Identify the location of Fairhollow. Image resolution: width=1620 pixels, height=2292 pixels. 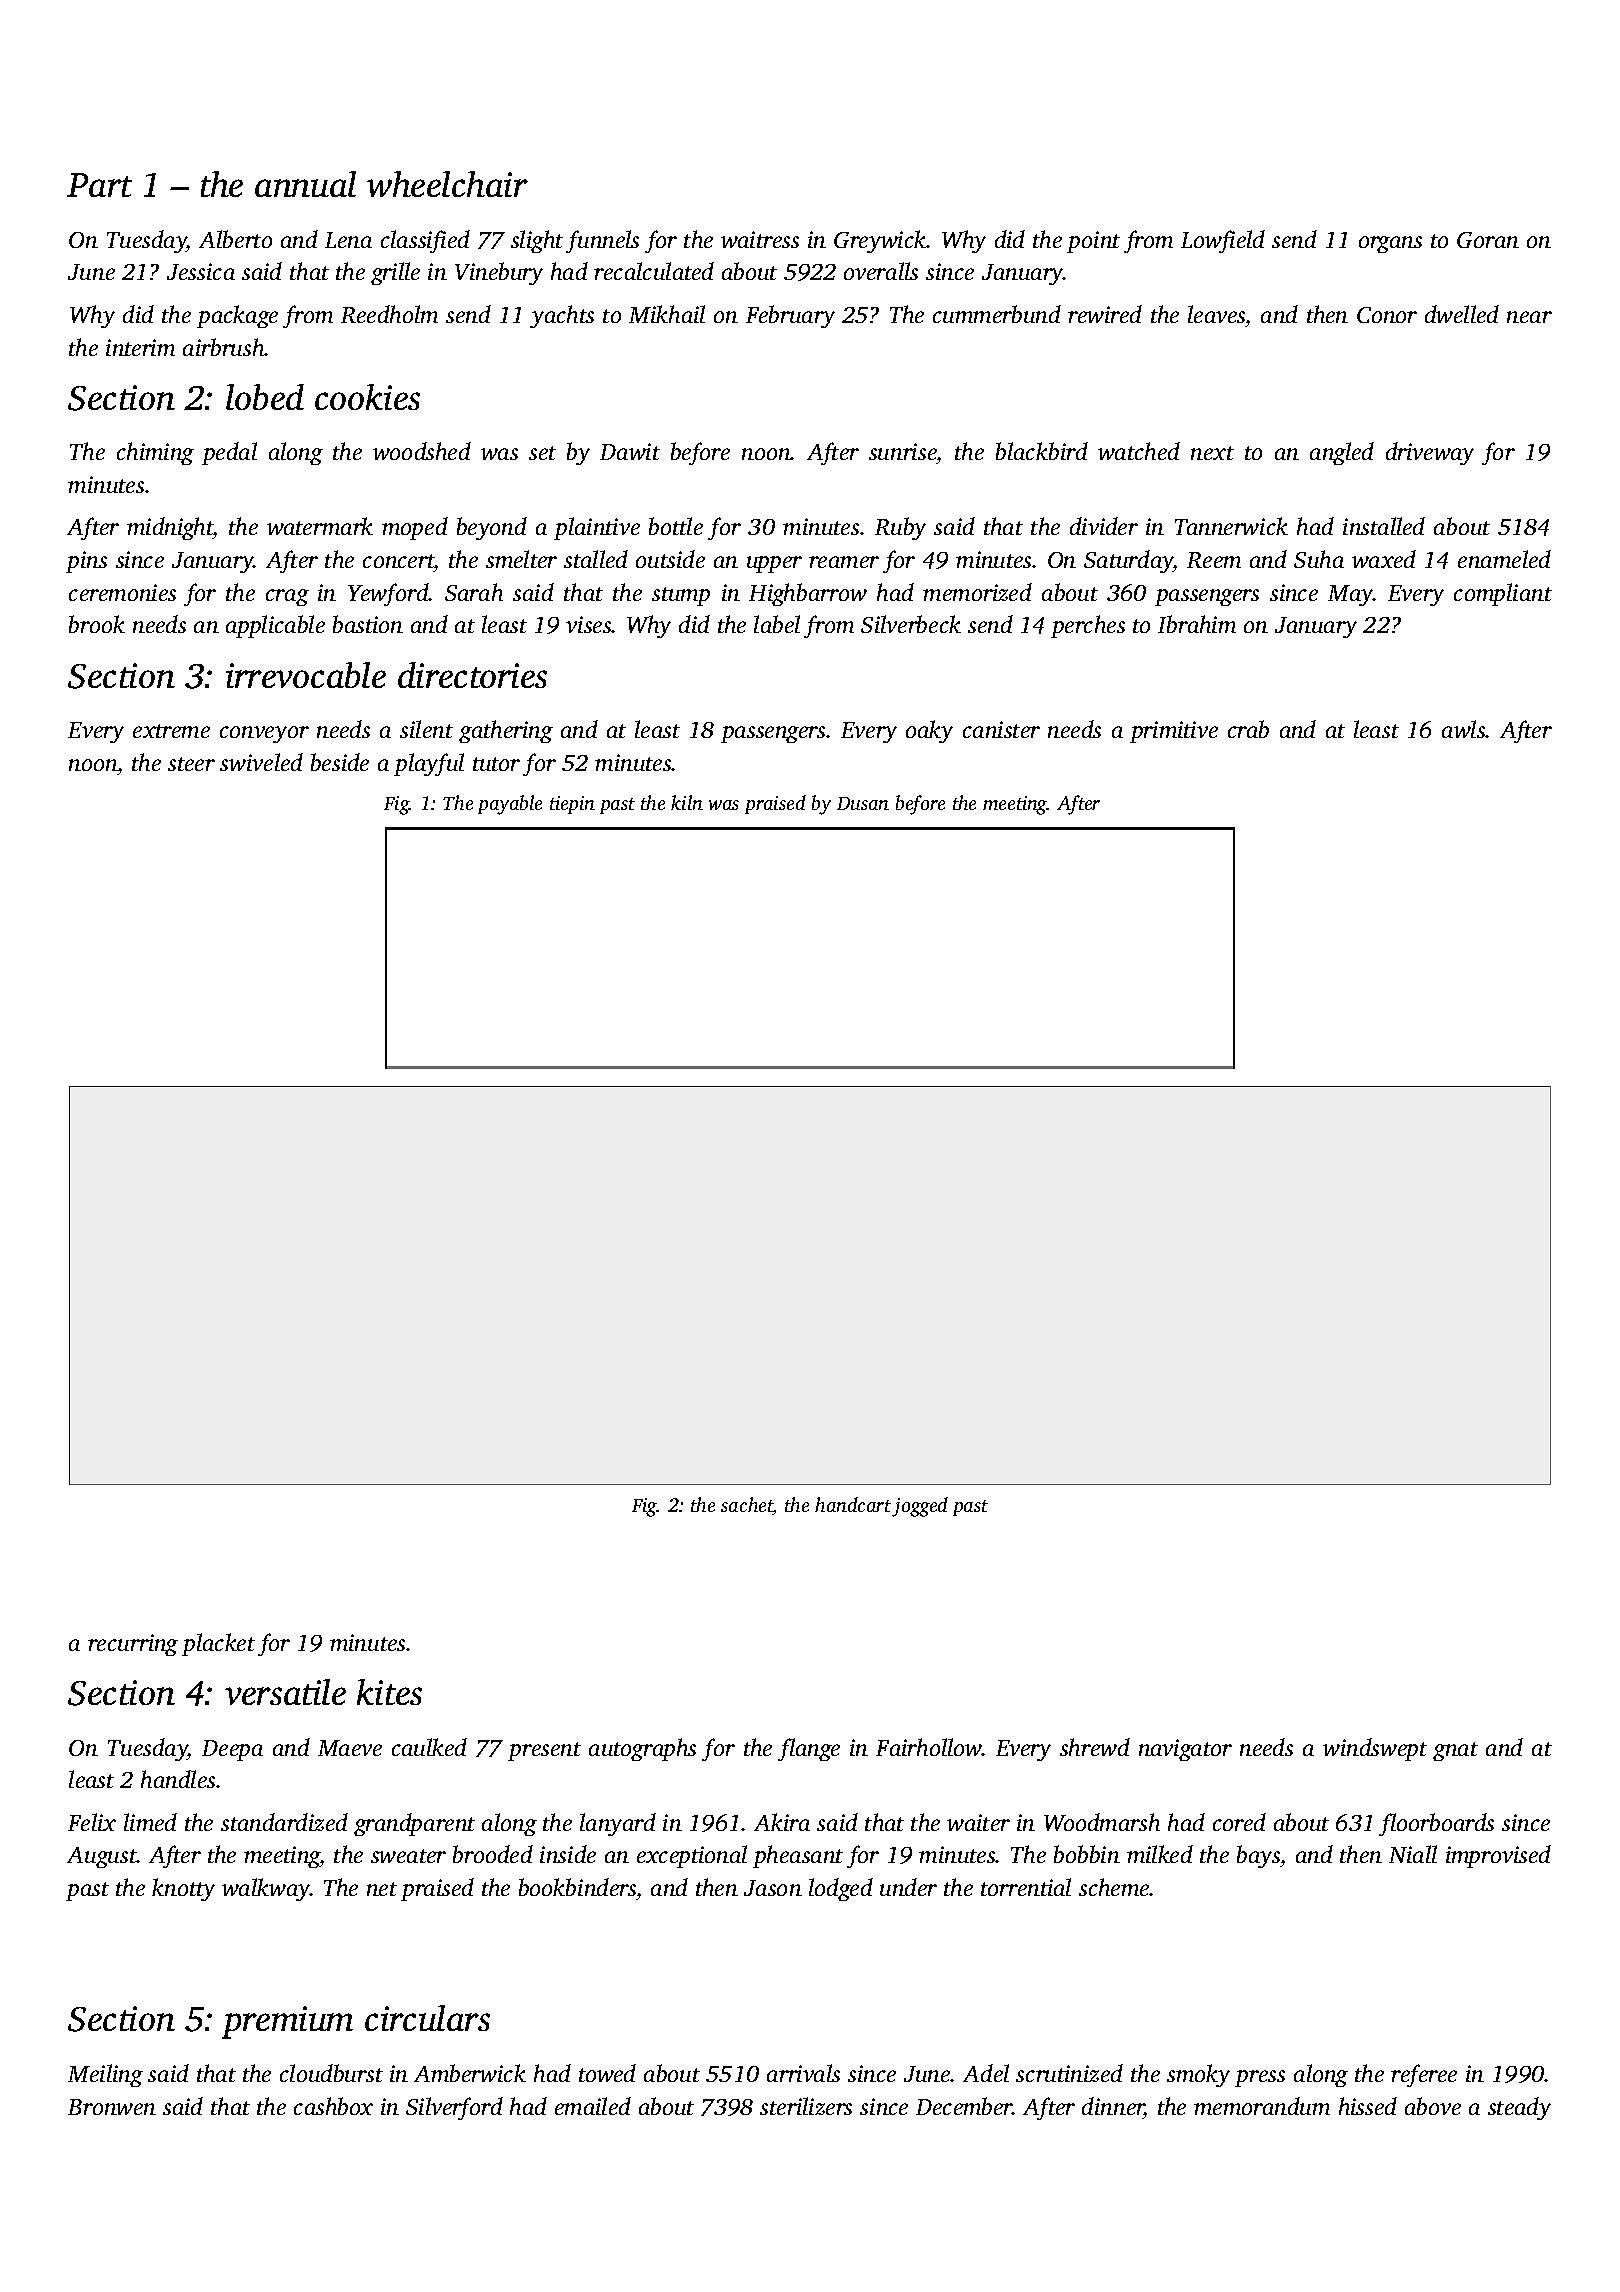
(929, 1747).
